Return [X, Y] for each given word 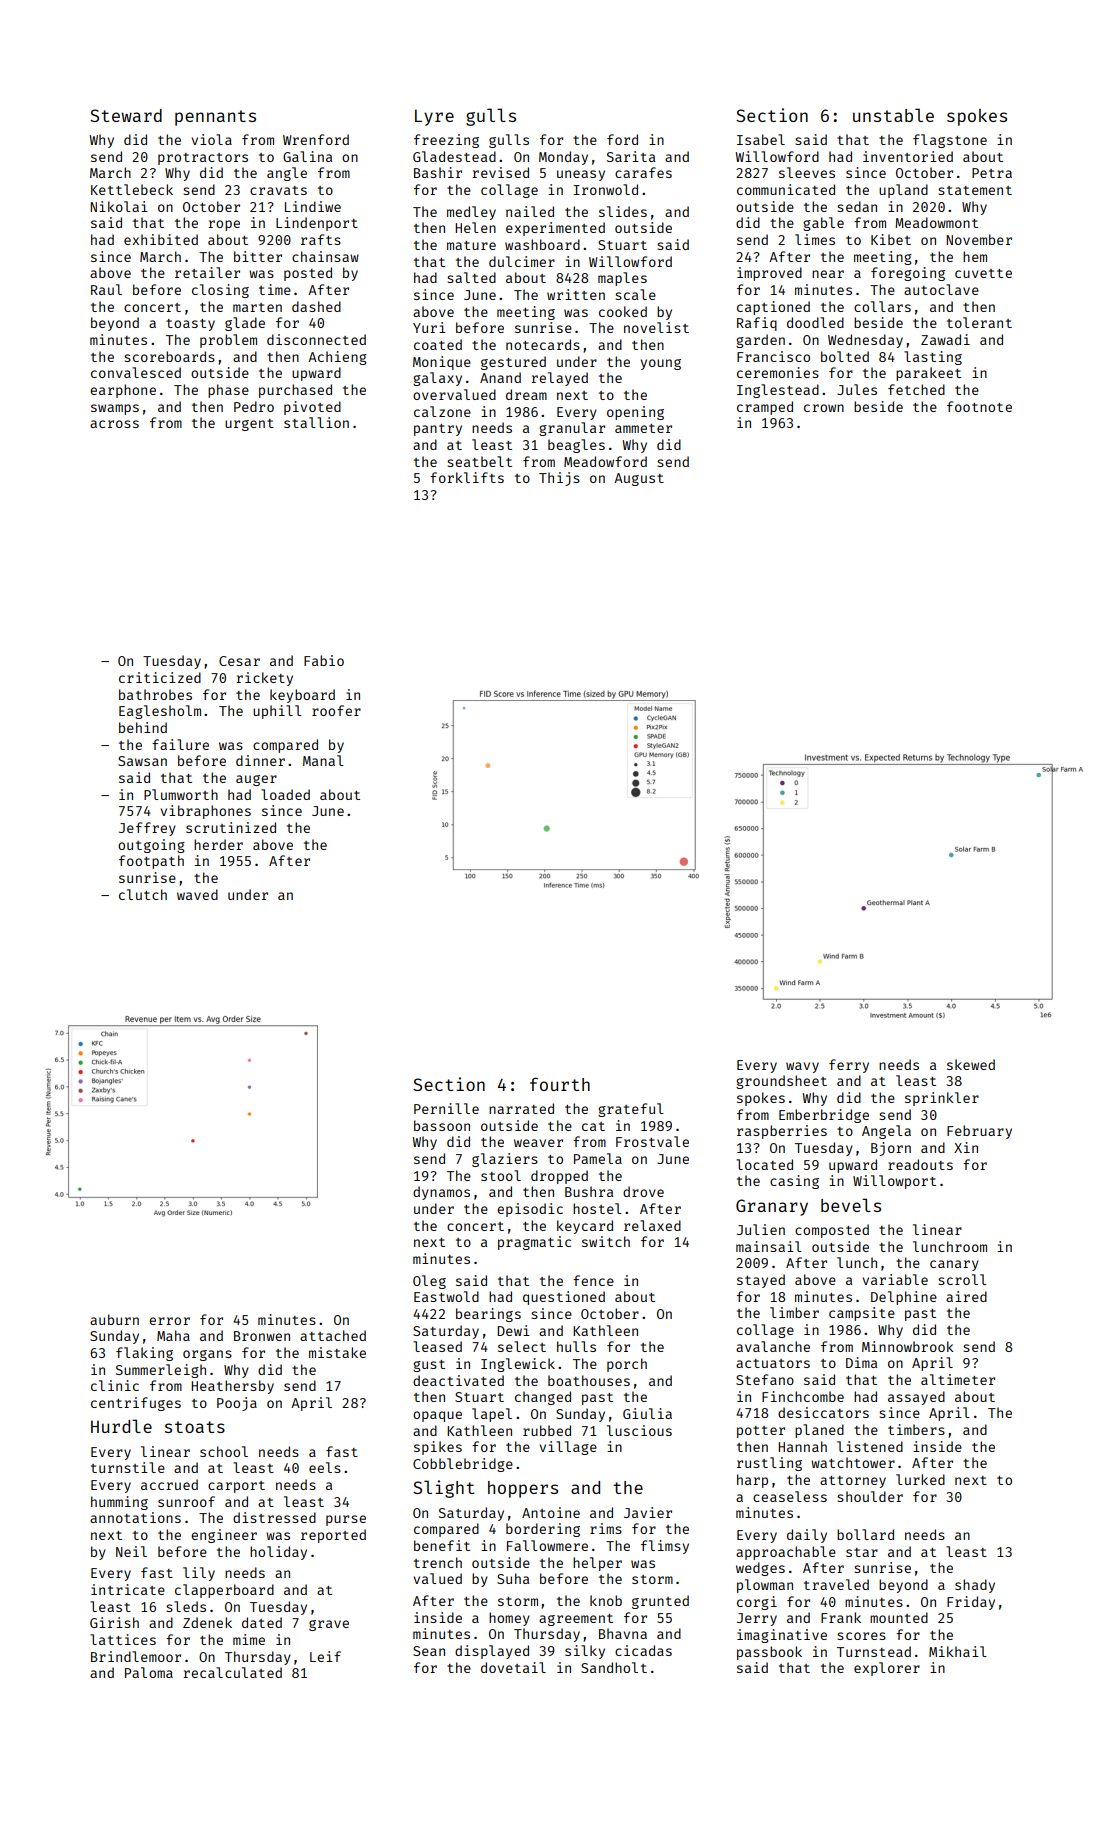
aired [966, 1296]
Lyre [434, 117]
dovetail [513, 1667]
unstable [893, 115]
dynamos [441, 1193]
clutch [143, 894]
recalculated [232, 1672]
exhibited [161, 239]
